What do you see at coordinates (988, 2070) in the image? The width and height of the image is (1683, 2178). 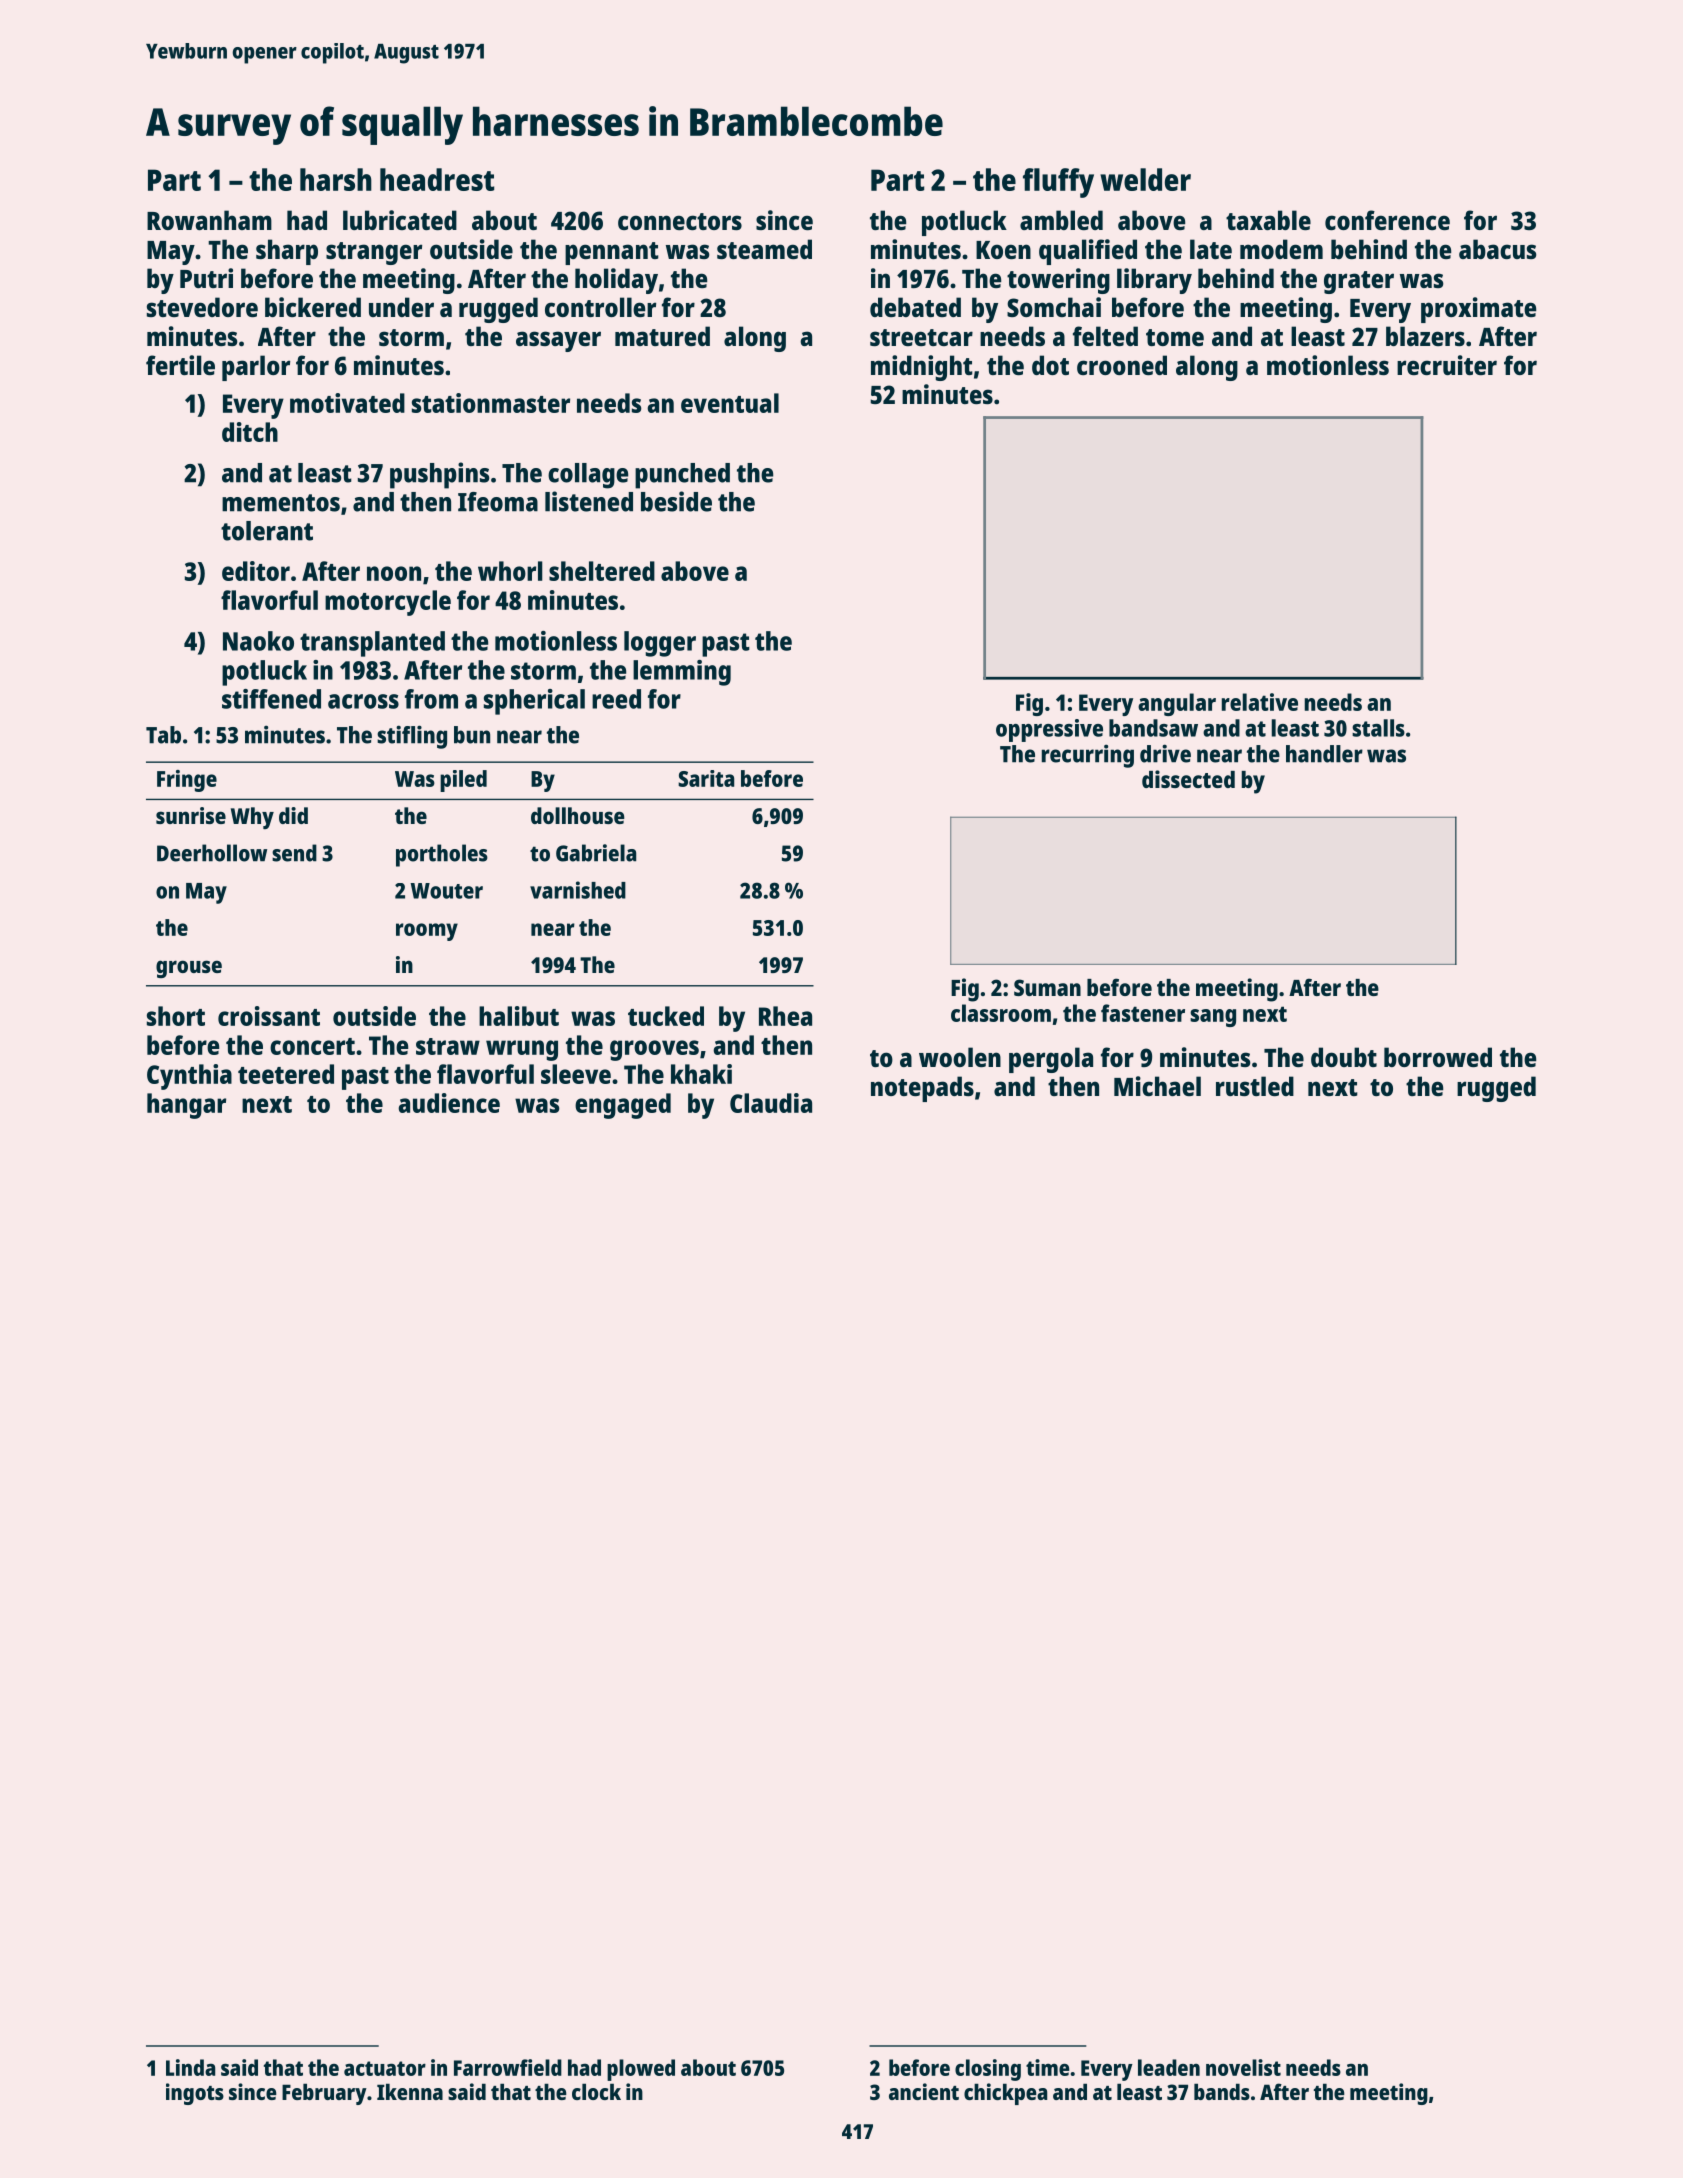 I see `closing` at bounding box center [988, 2070].
